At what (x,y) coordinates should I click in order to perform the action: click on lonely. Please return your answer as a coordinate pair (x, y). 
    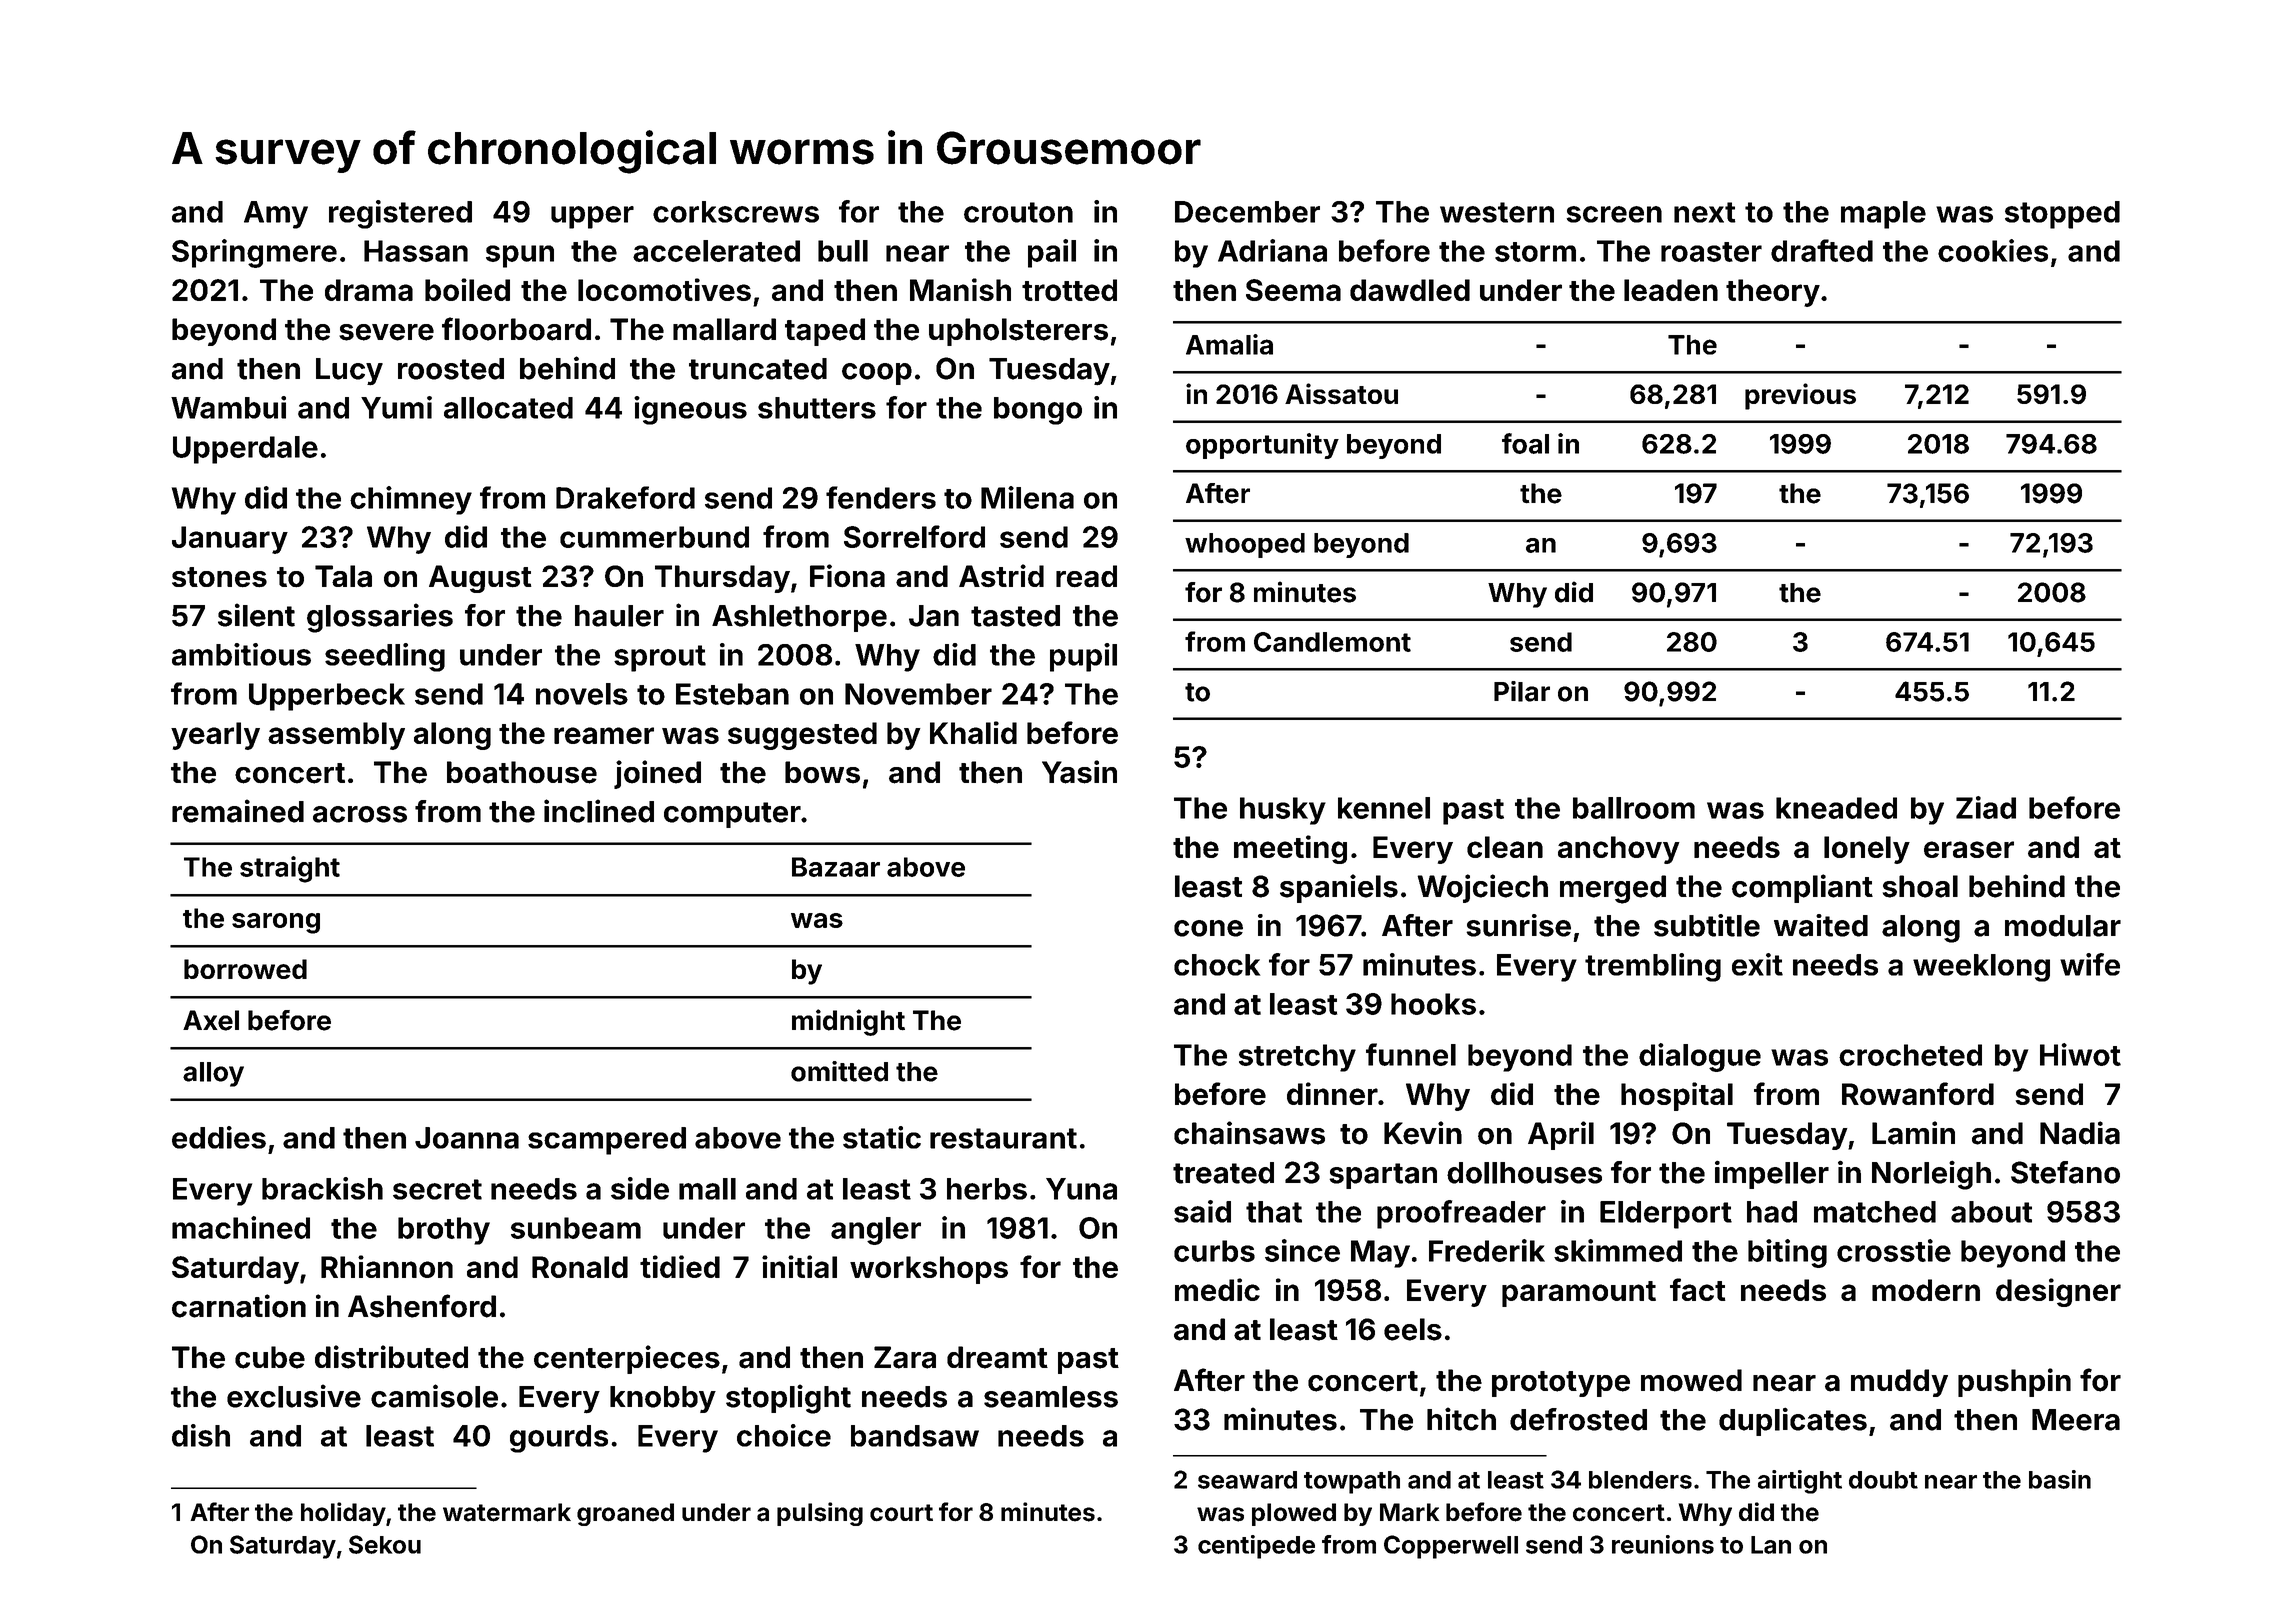
    Looking at the image, I should click on (1867, 850).
